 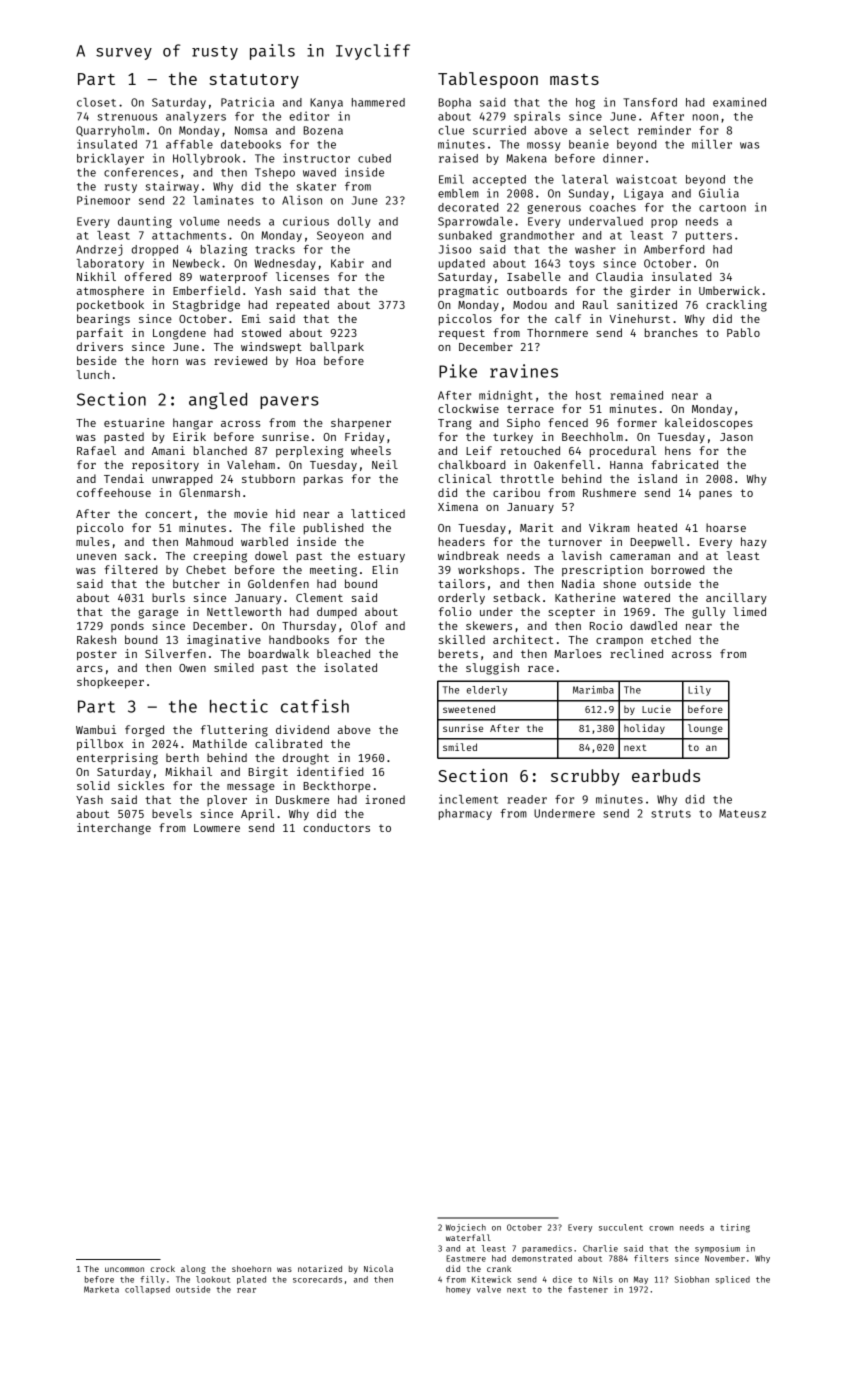 I want to click on Oakenfell, so click(x=564, y=464).
